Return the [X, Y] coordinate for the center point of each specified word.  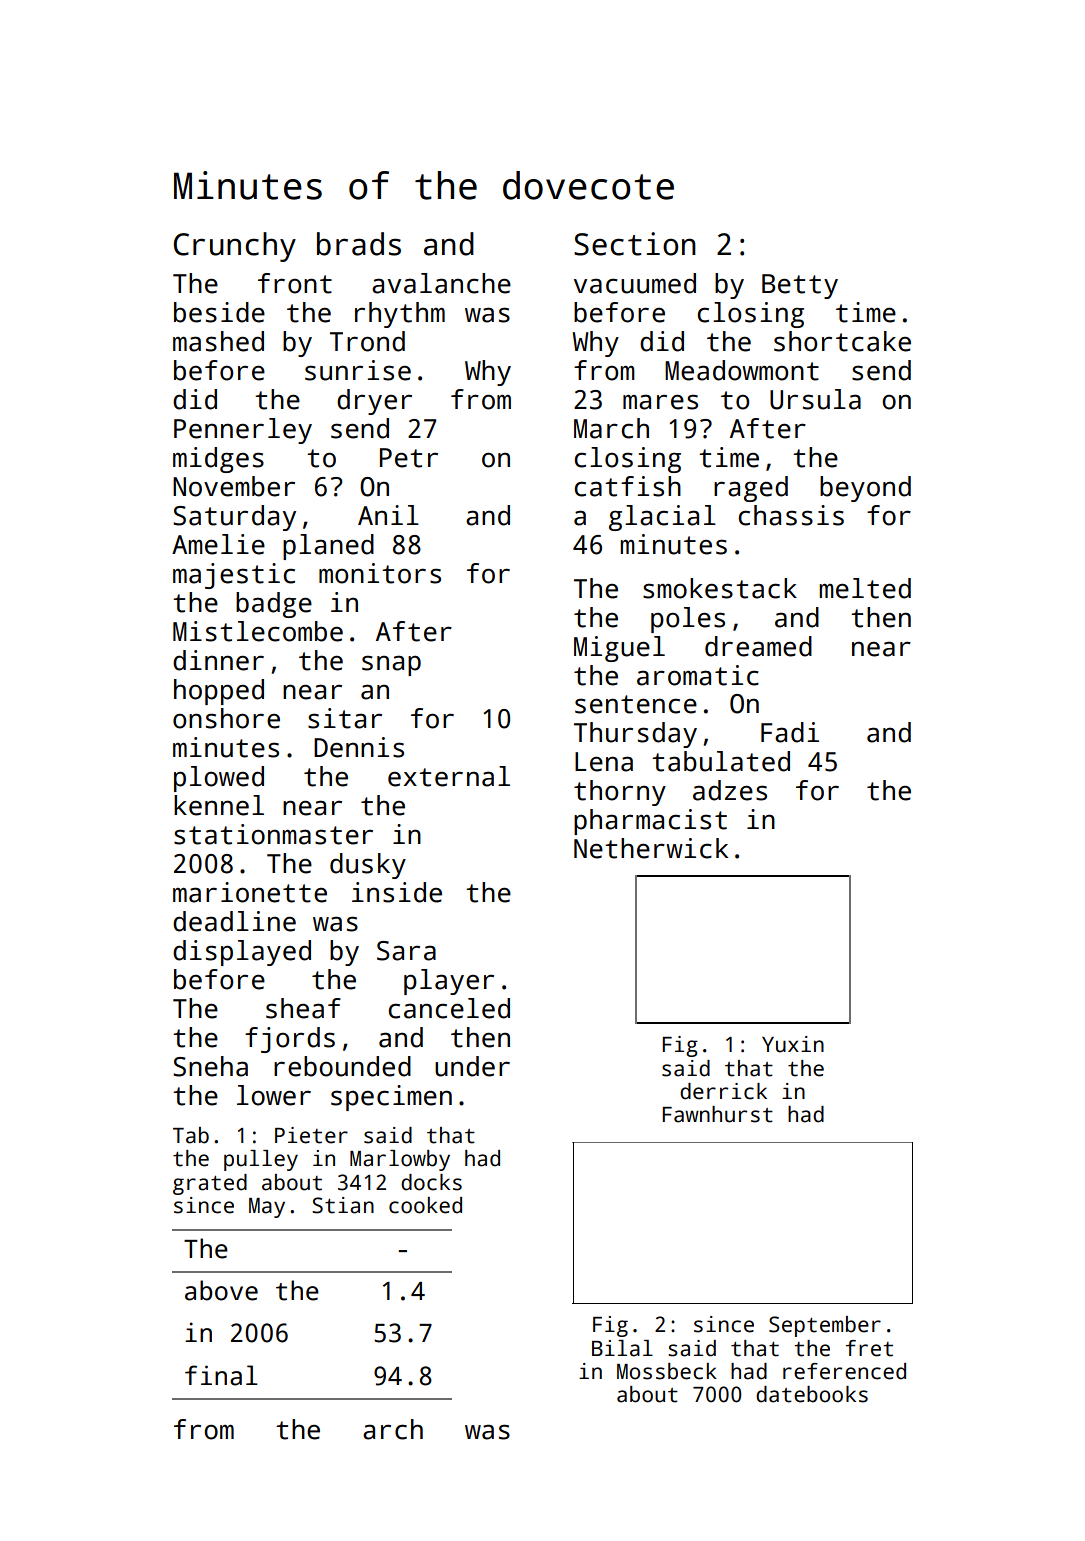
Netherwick [651, 848]
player [449, 982]
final [221, 1375]
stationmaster [273, 834]
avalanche [441, 283]
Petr [409, 458]
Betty [800, 286]
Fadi [790, 732]
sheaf [303, 1008]
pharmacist [650, 822]
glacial [662, 518]
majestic [234, 576]
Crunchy [235, 247]
